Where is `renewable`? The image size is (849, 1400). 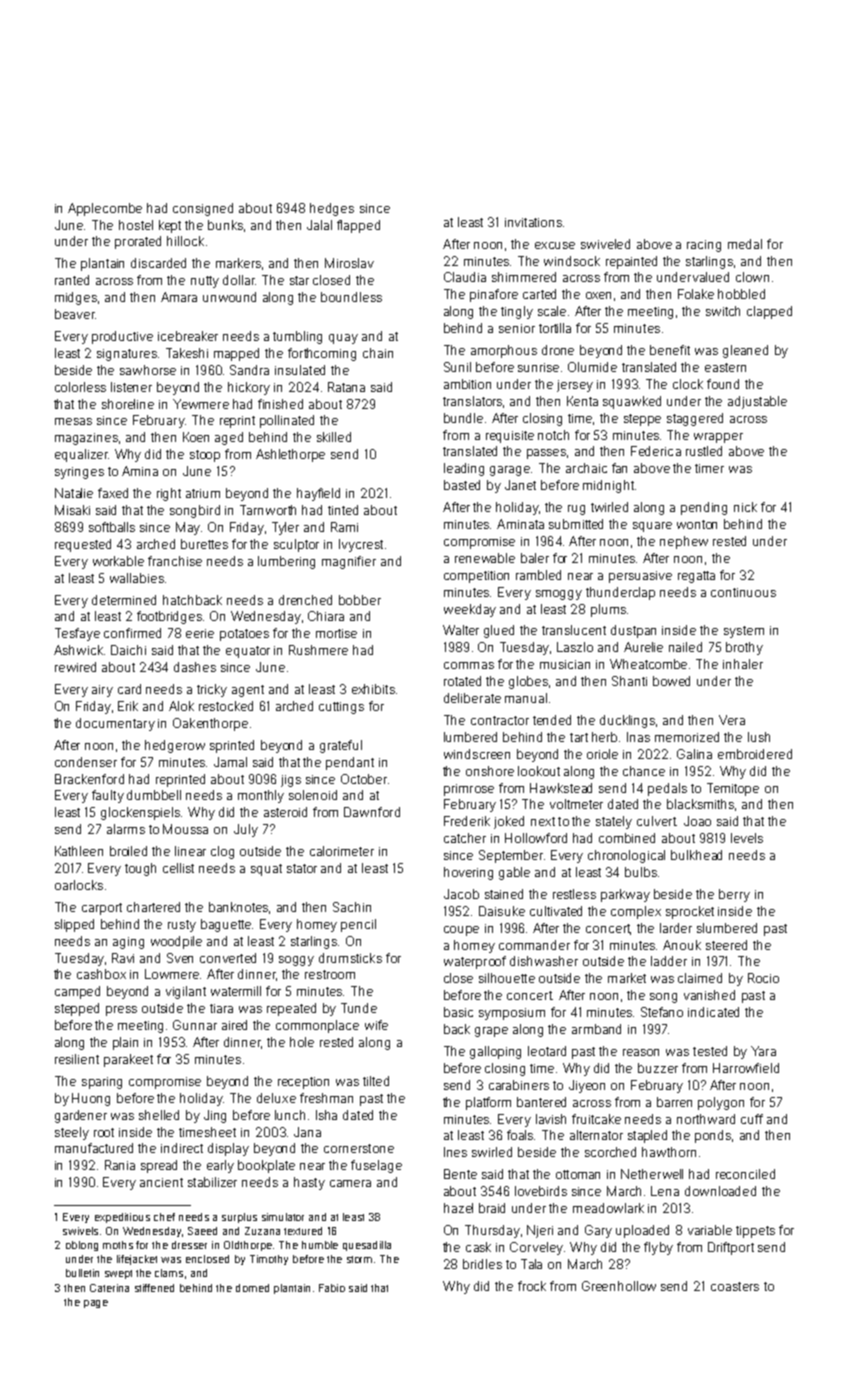 renewable is located at coordinates (485, 558).
